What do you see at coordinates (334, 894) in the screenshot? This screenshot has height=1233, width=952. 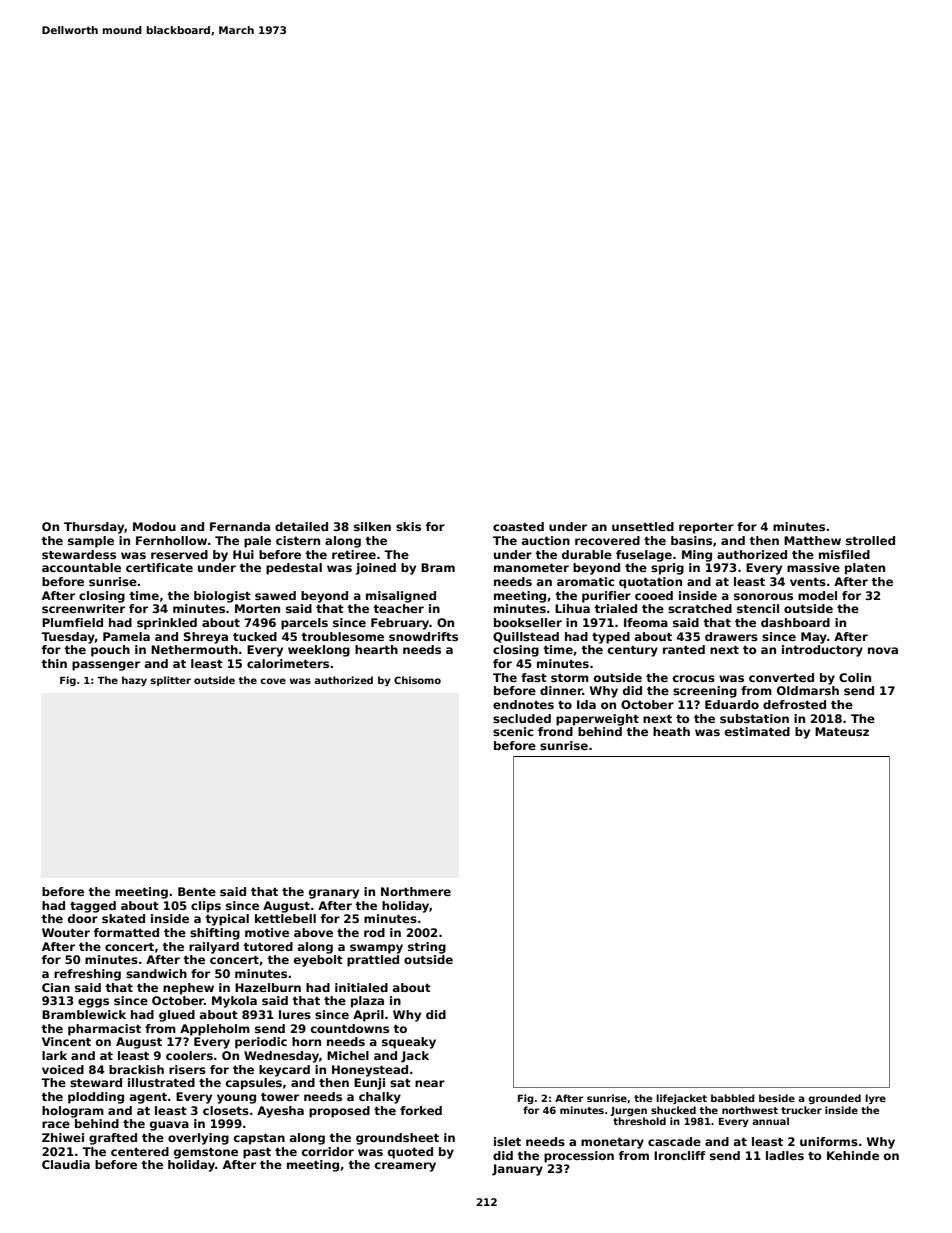 I see `granary` at bounding box center [334, 894].
